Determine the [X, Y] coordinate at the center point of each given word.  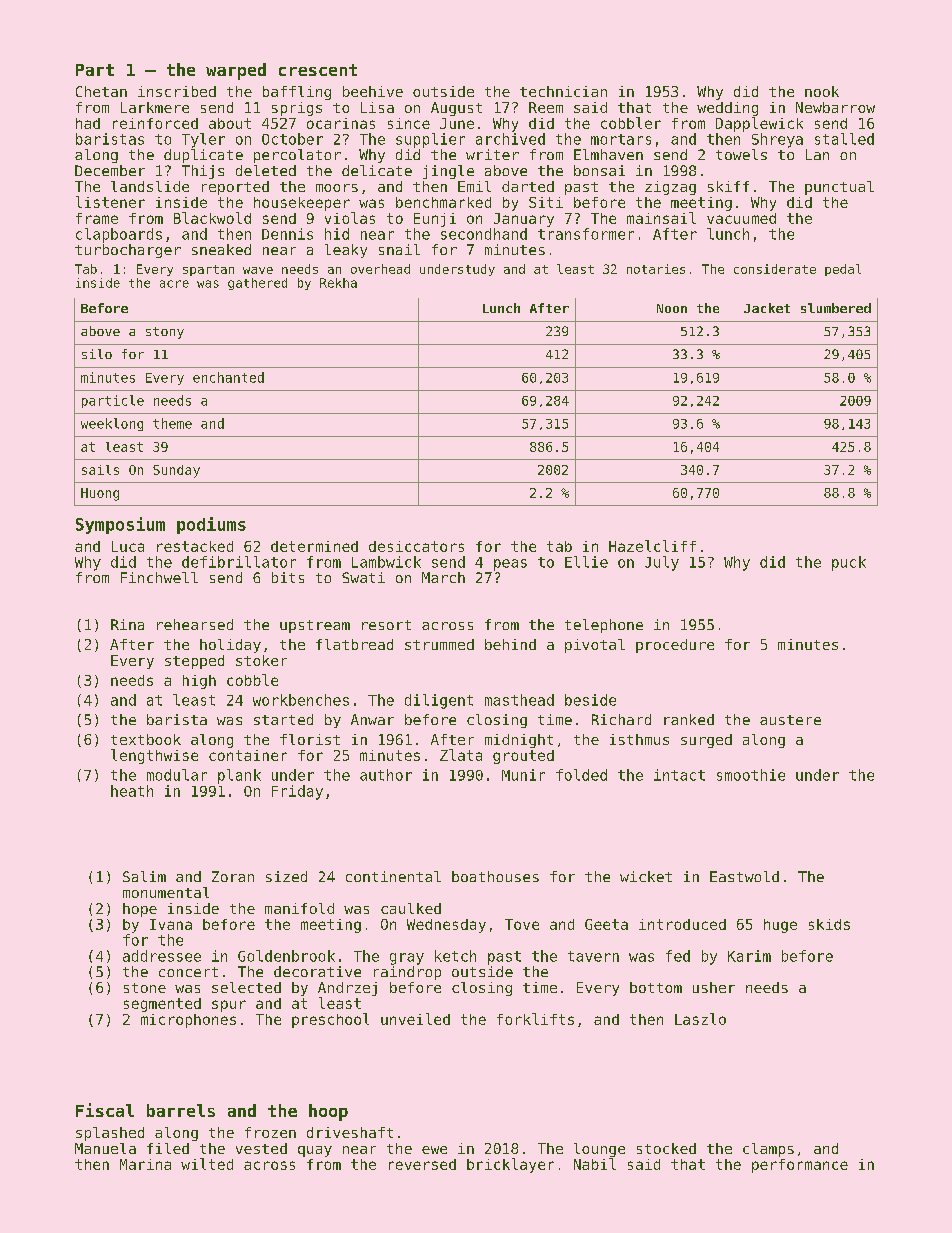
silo [97, 354]
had [88, 123]
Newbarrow [835, 107]
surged [706, 741]
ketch [455, 956]
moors [337, 188]
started [283, 719]
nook [822, 91]
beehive [373, 91]
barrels [181, 1110]
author [386, 775]
